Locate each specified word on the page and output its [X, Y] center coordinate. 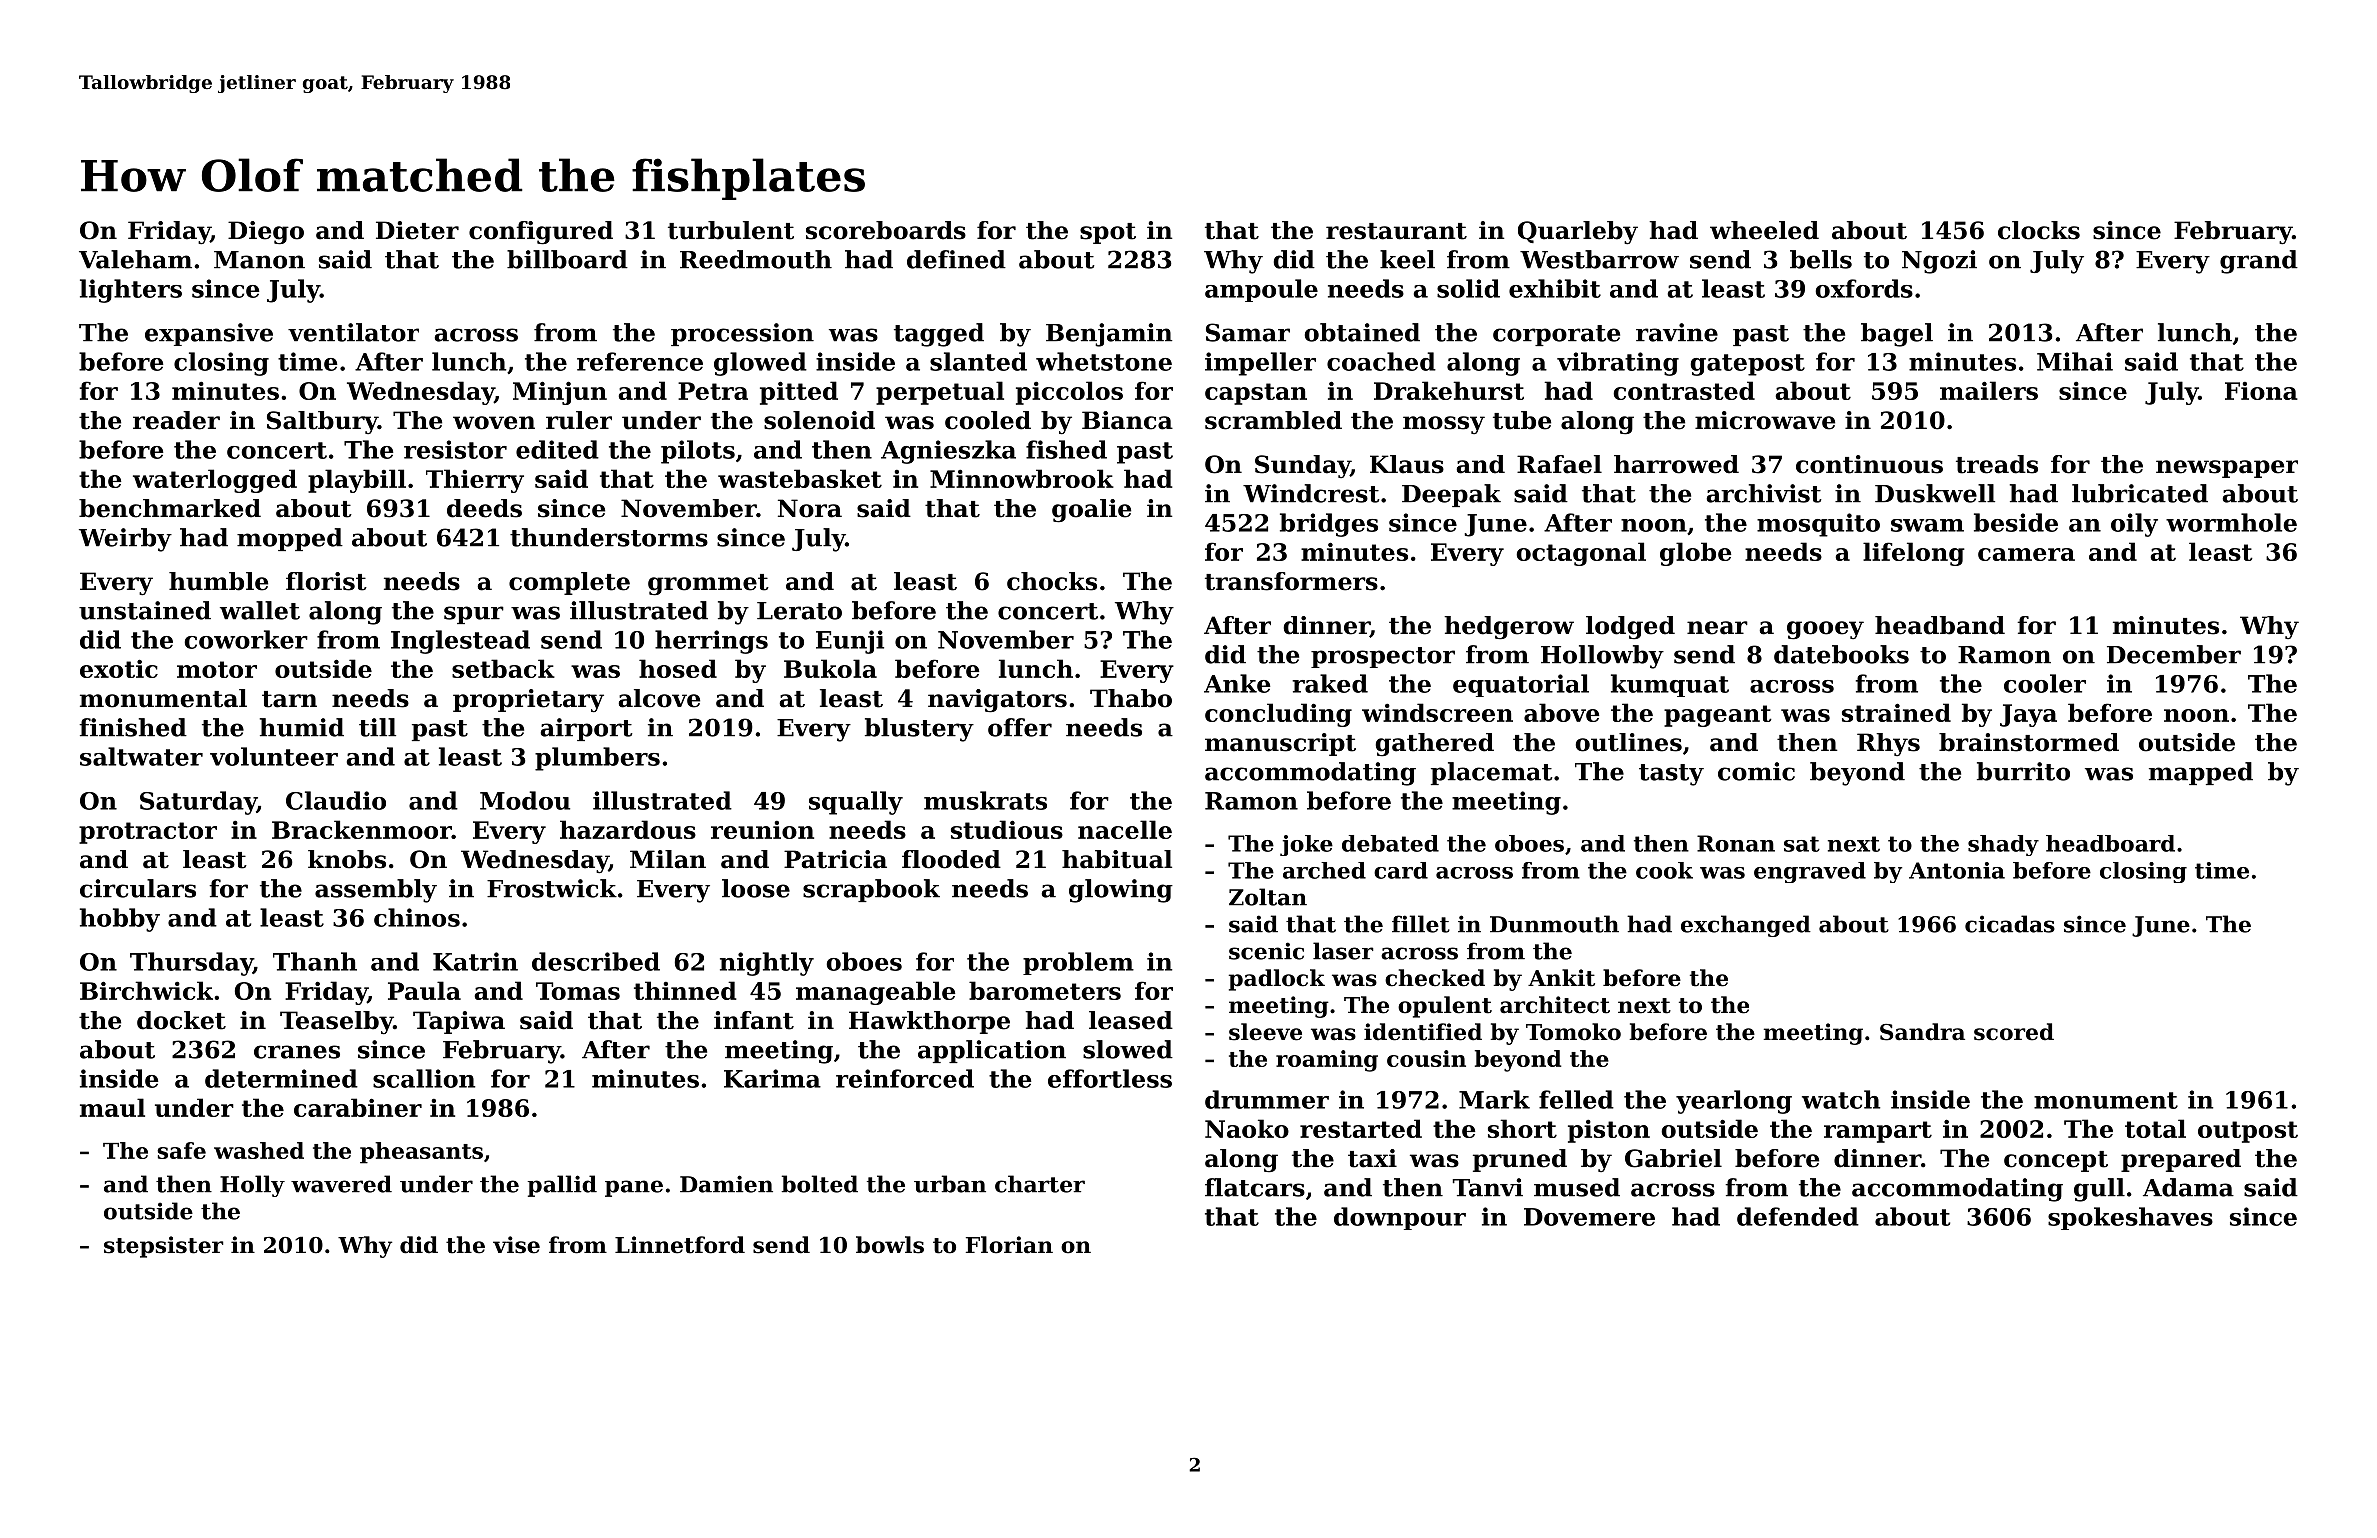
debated [1390, 843]
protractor [148, 833]
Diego [266, 233]
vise [516, 1245]
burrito [2023, 771]
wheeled [1764, 230]
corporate [1556, 335]
